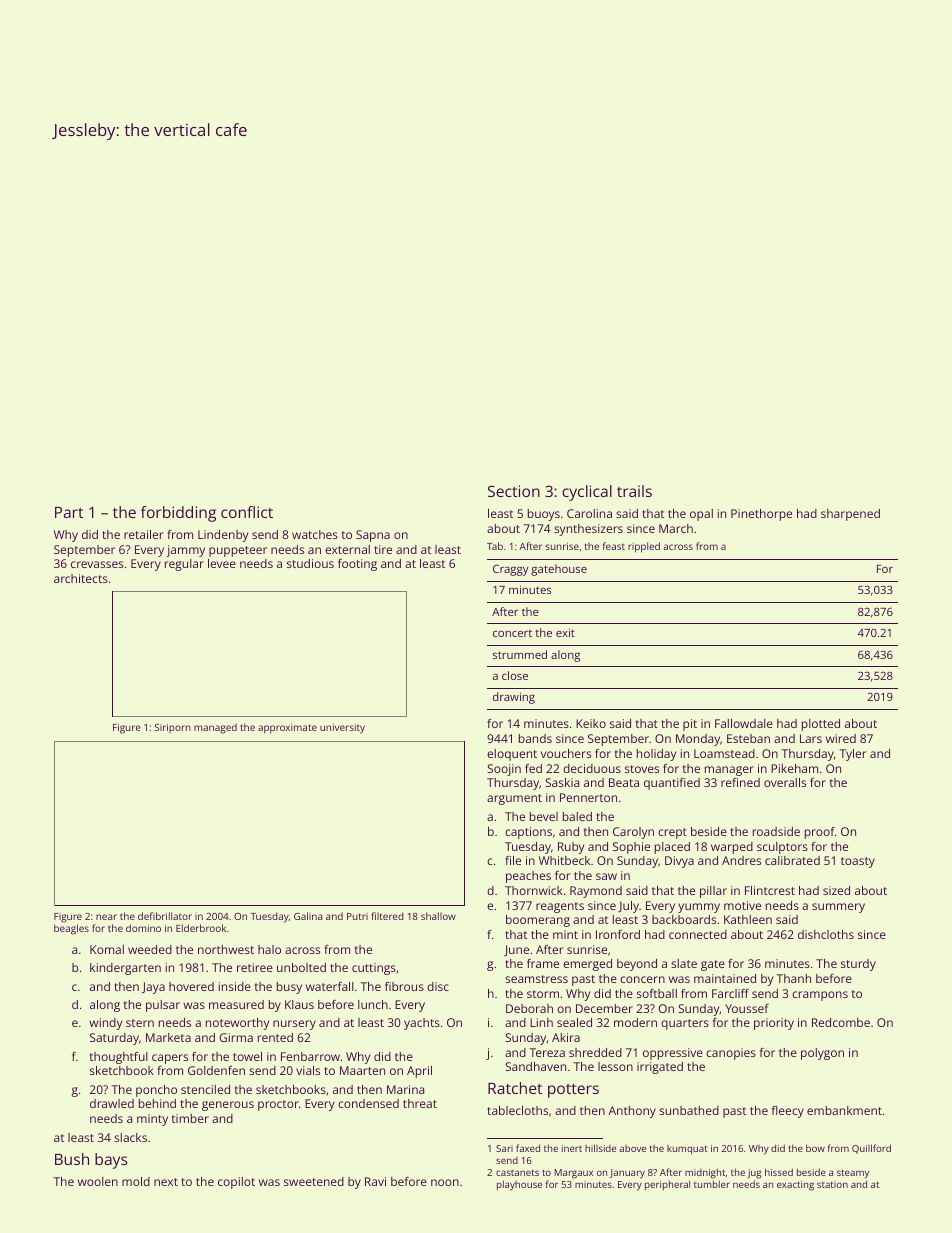  What do you see at coordinates (822, 1054) in the document?
I see `polygon` at bounding box center [822, 1054].
